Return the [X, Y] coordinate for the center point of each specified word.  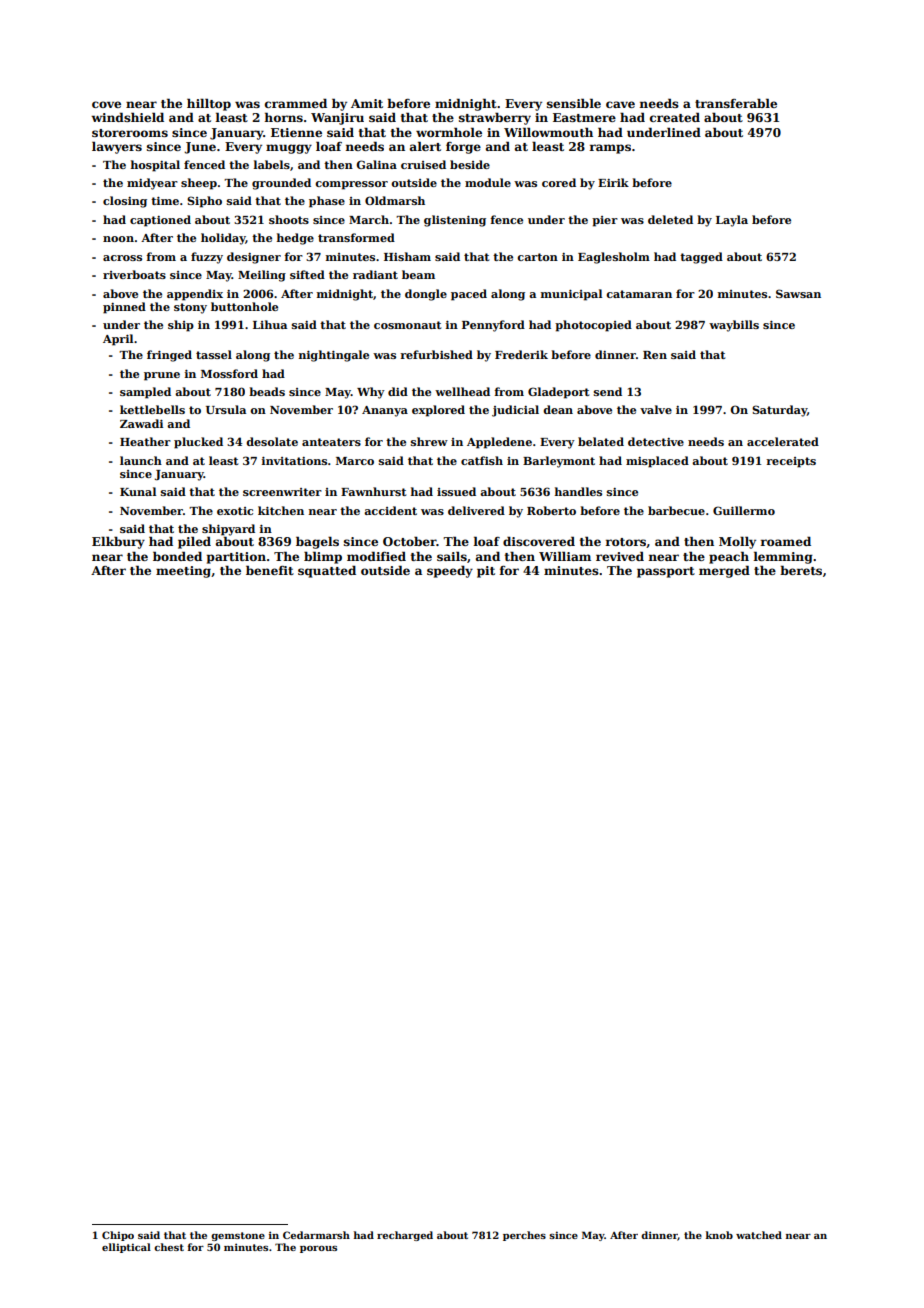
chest [169, 1247]
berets [801, 570]
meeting [183, 572]
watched [759, 1235]
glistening [455, 221]
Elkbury [118, 542]
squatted [327, 571]
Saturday [779, 411]
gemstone [238, 1236]
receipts [791, 462]
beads [267, 391]
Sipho [204, 202]
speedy [450, 571]
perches [524, 1236]
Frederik [521, 354]
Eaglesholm [614, 258]
